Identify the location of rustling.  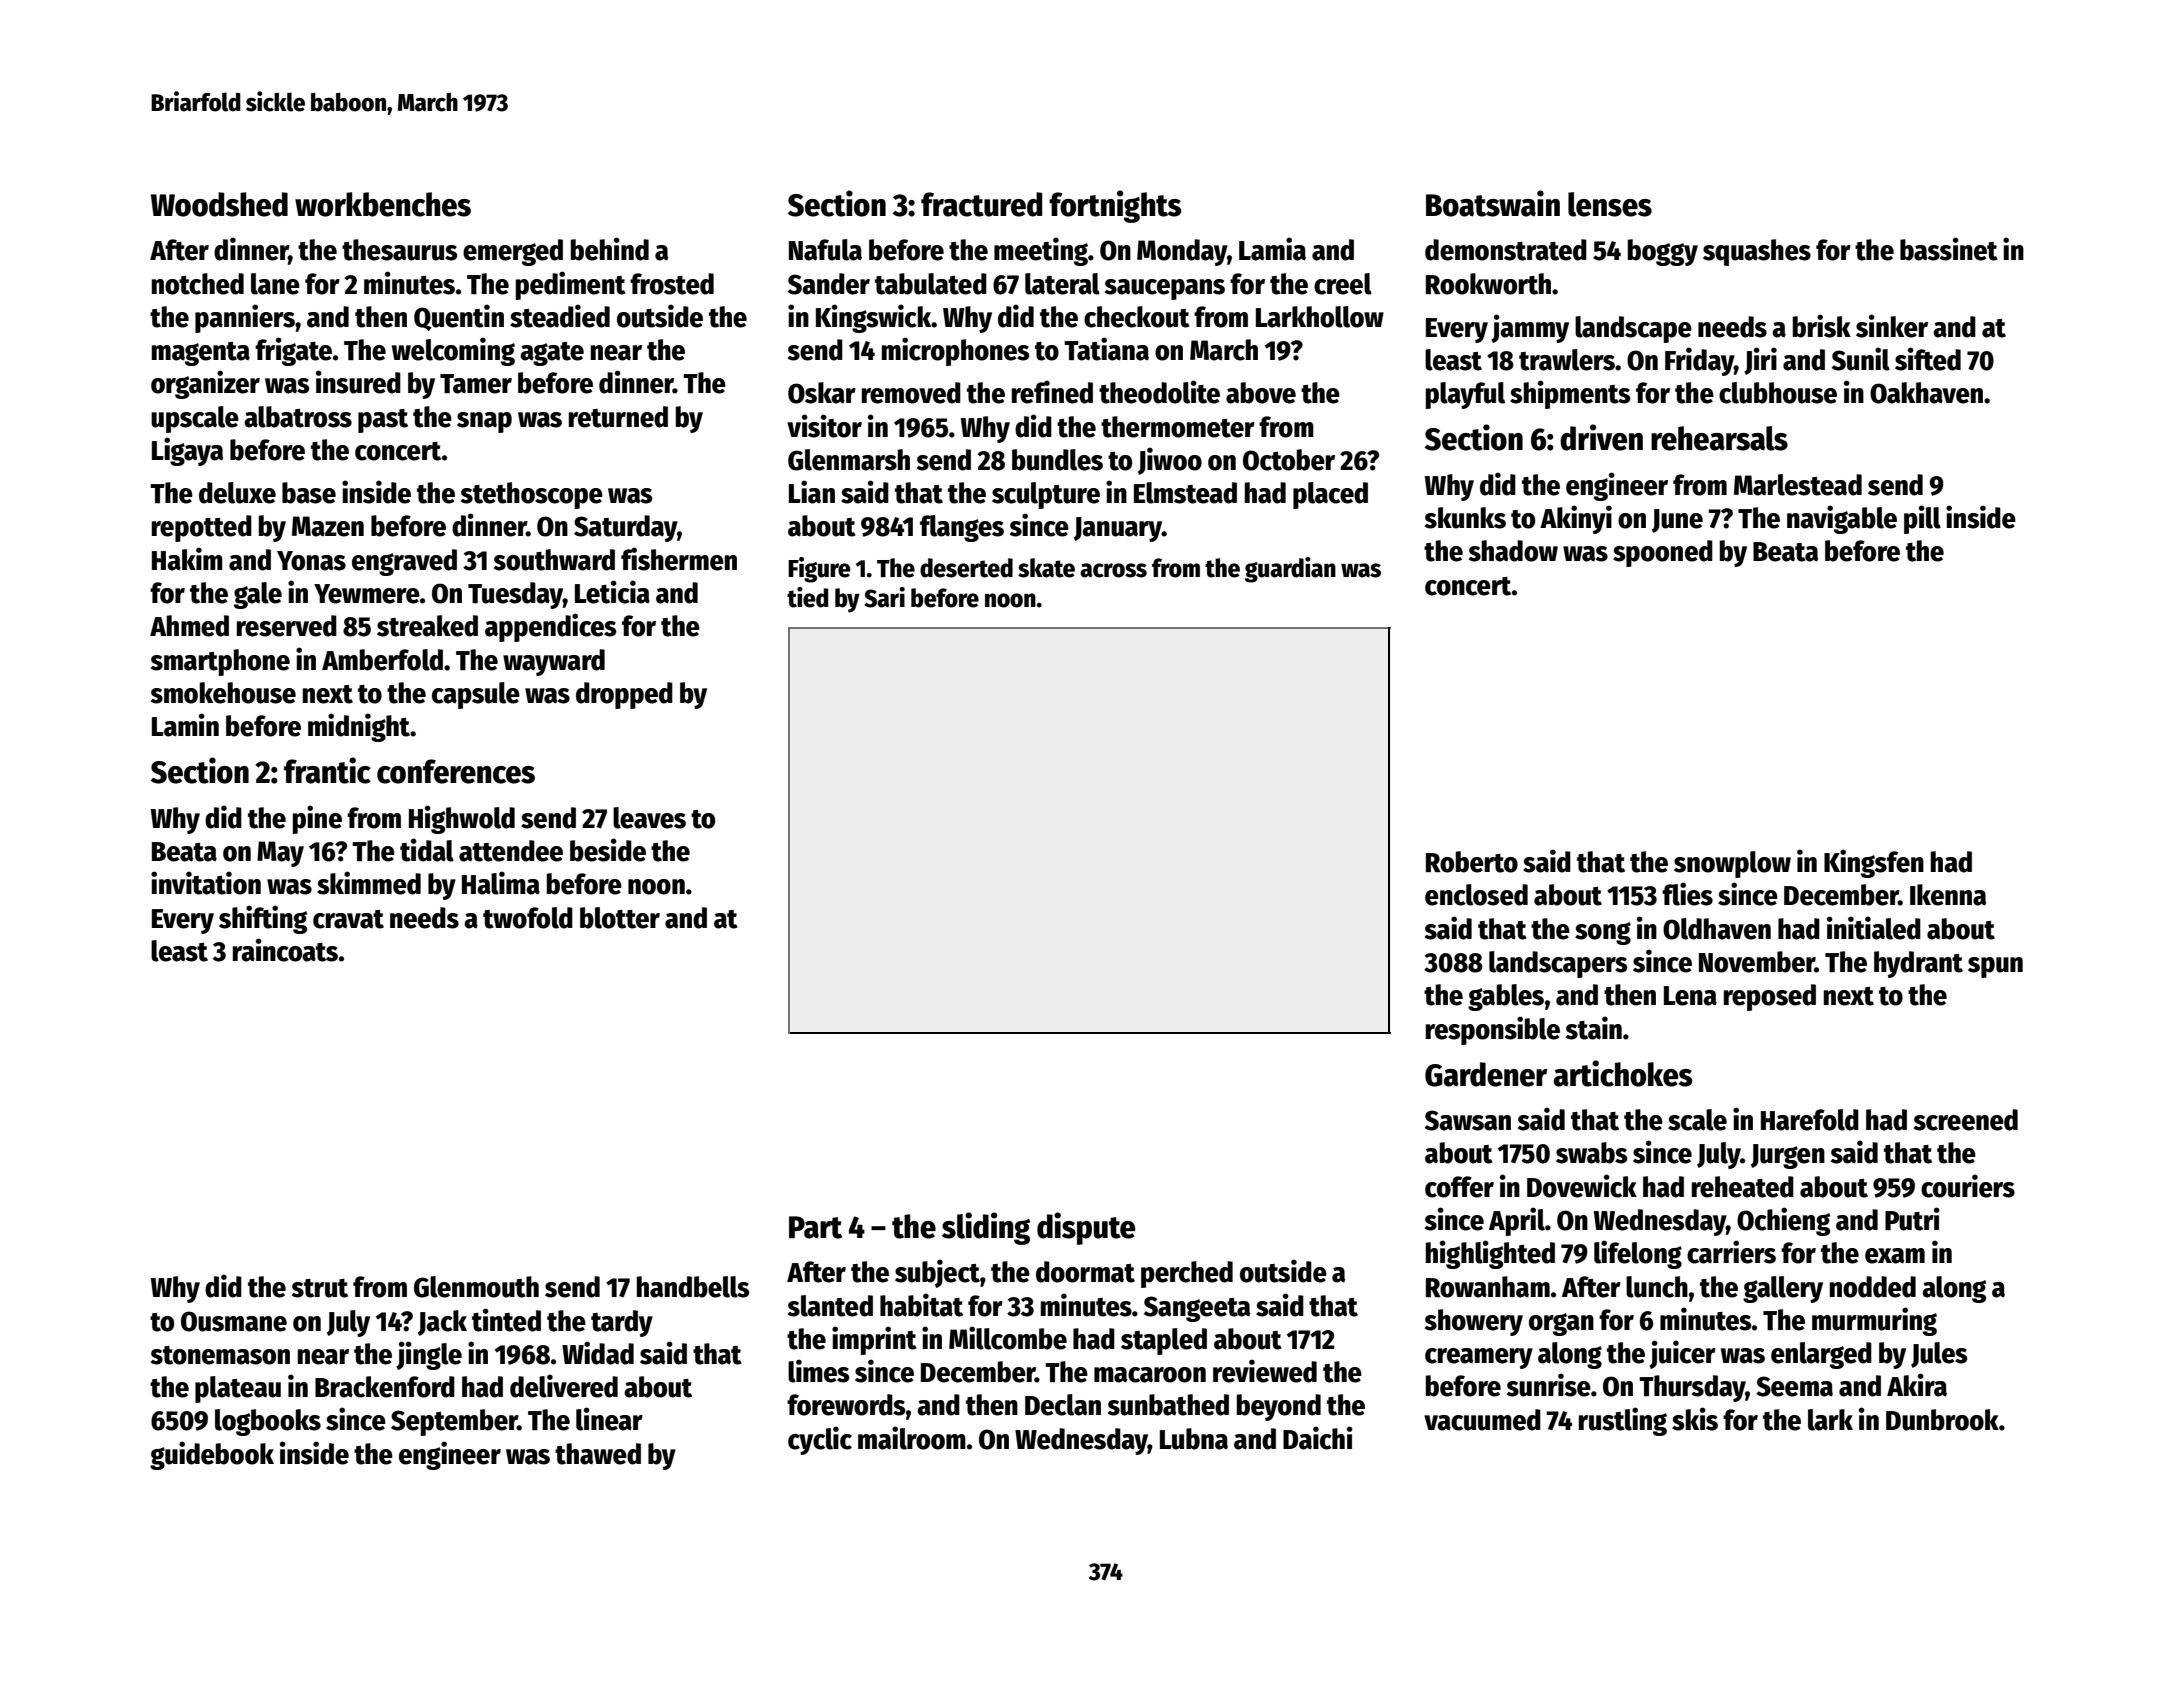
(1623, 1421).
